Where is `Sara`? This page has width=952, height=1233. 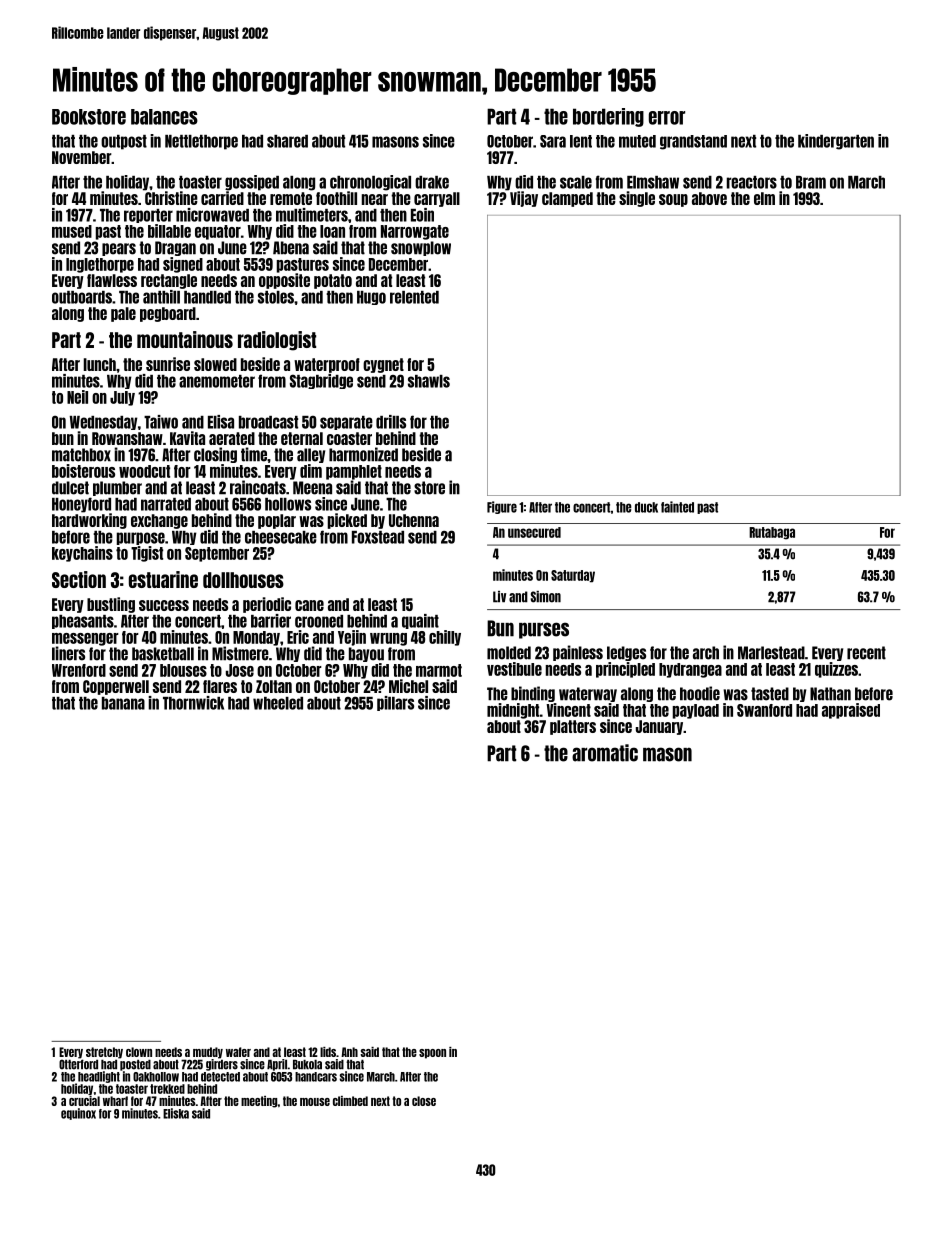 Sara is located at coordinates (553, 141).
